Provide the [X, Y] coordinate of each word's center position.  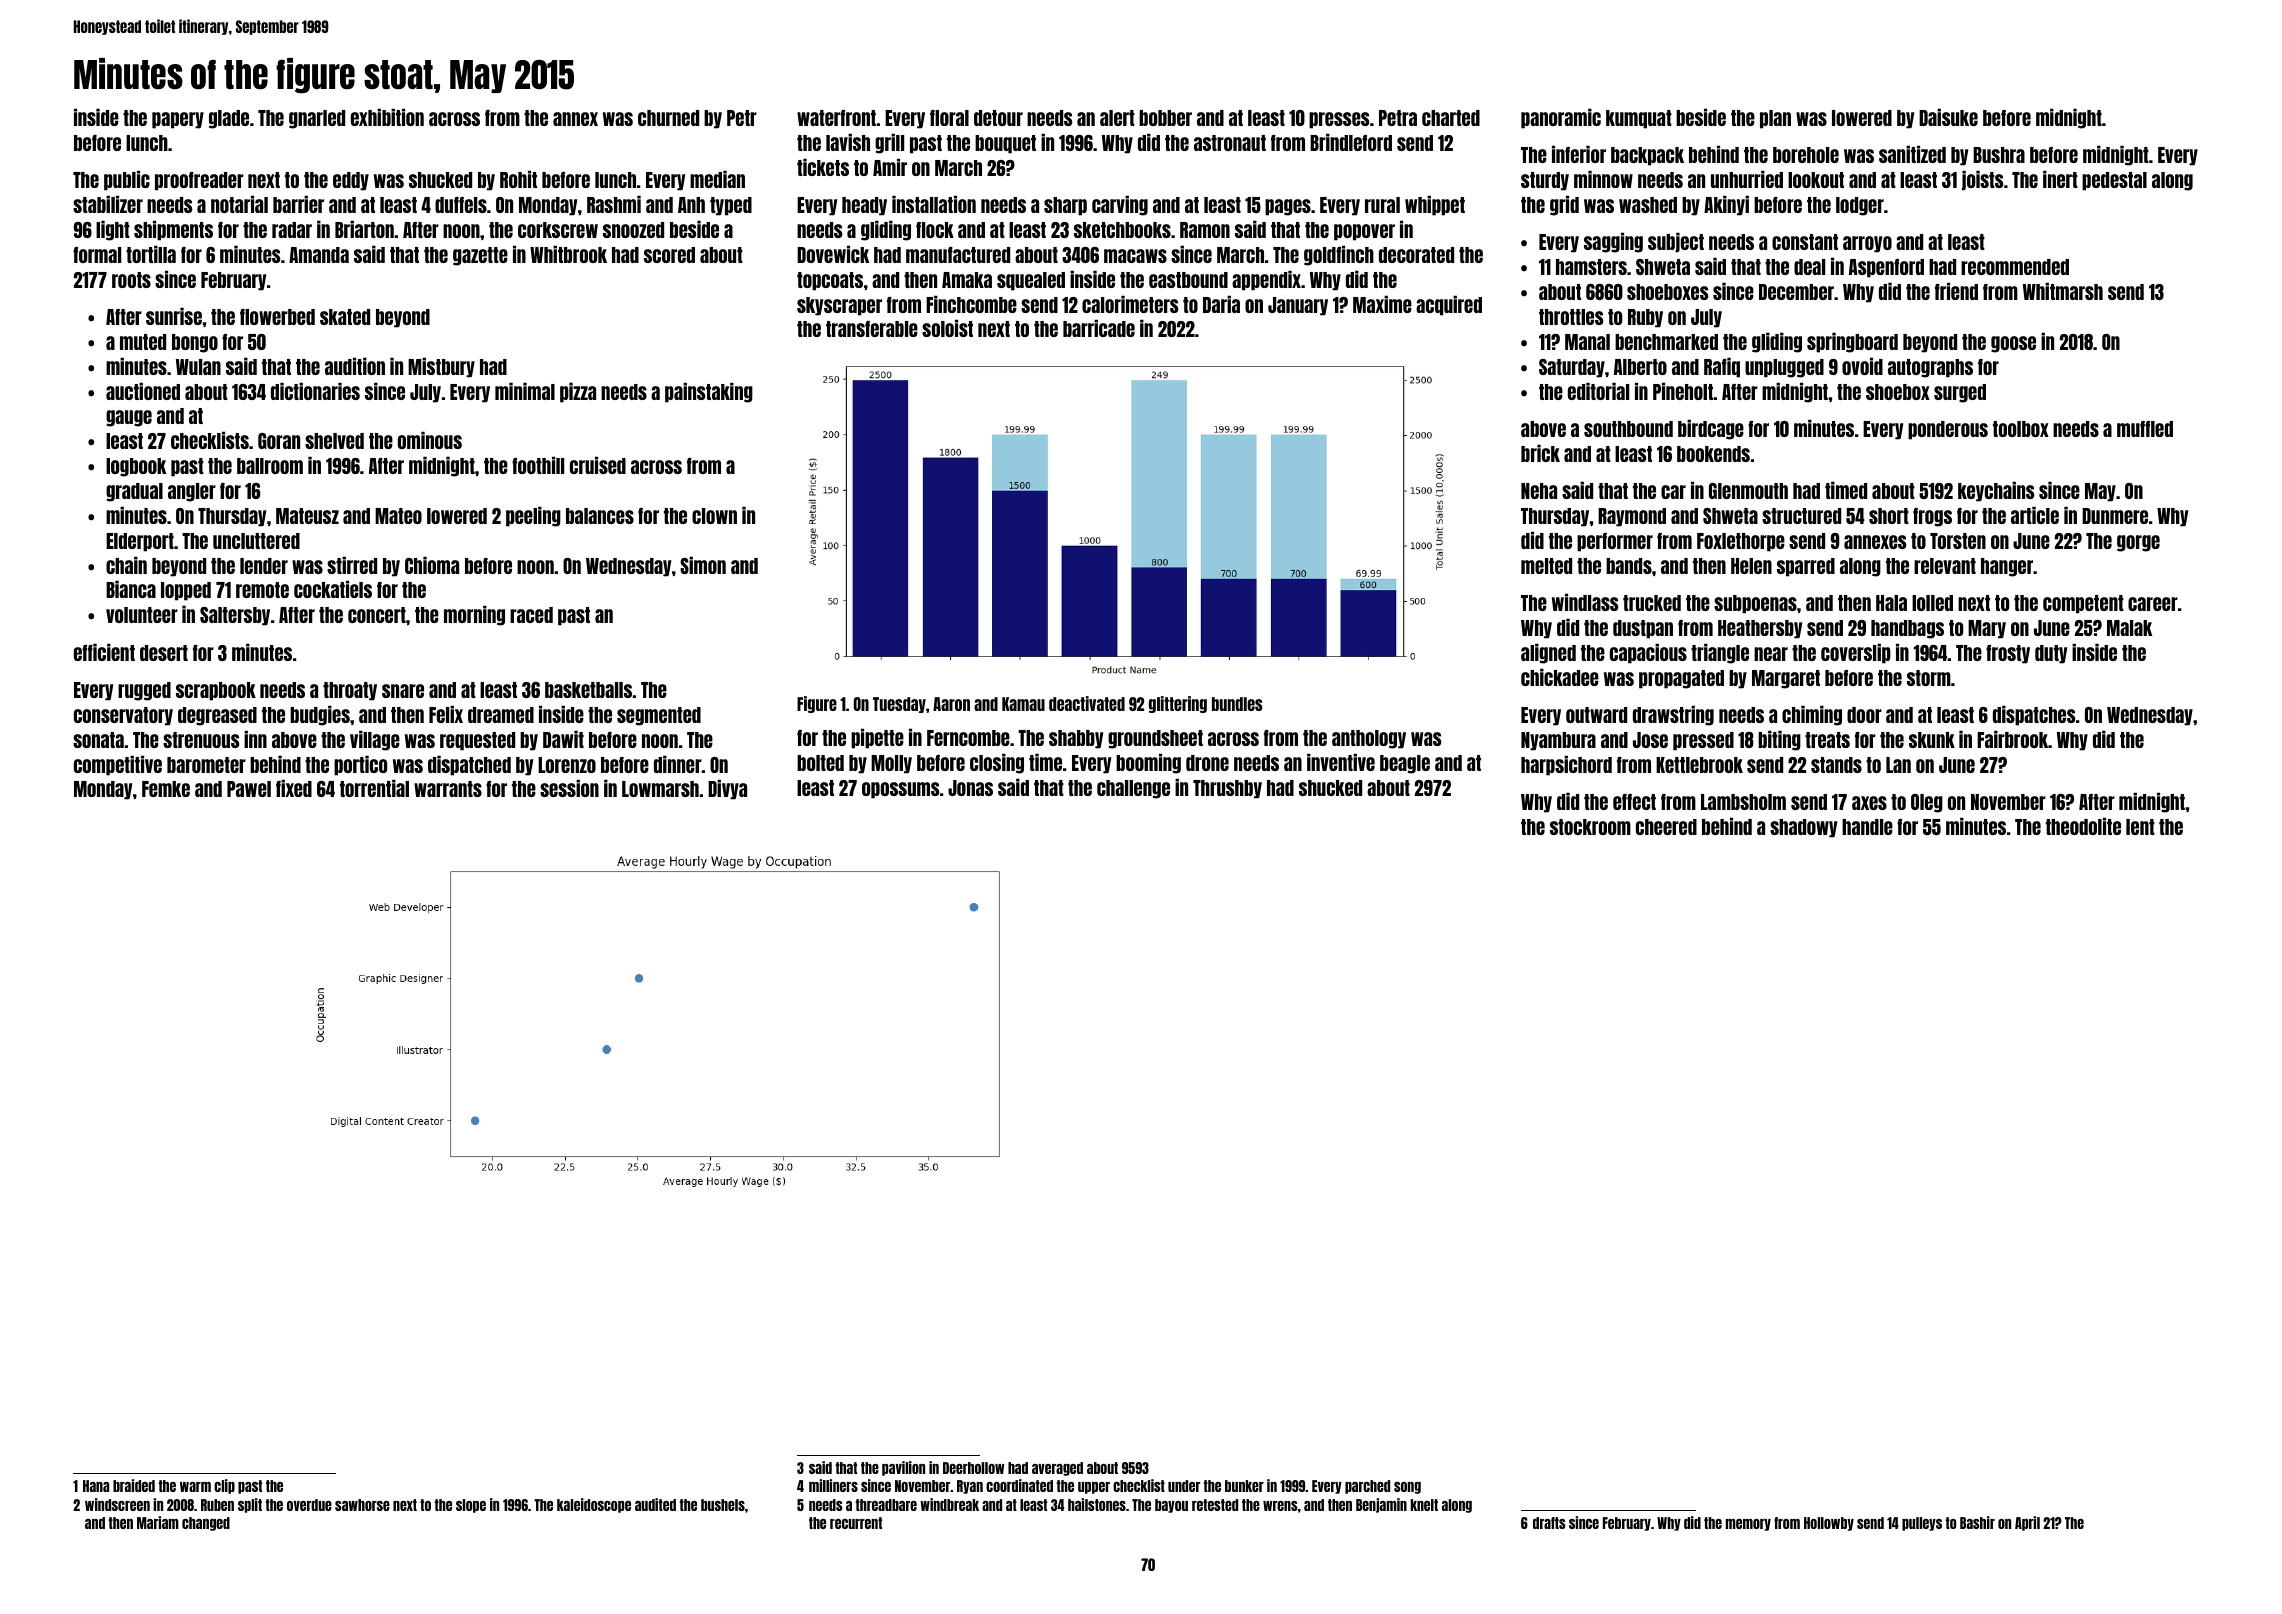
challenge [1133, 789]
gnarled [317, 119]
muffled [2145, 429]
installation [934, 204]
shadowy [1803, 828]
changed [206, 1524]
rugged [144, 691]
